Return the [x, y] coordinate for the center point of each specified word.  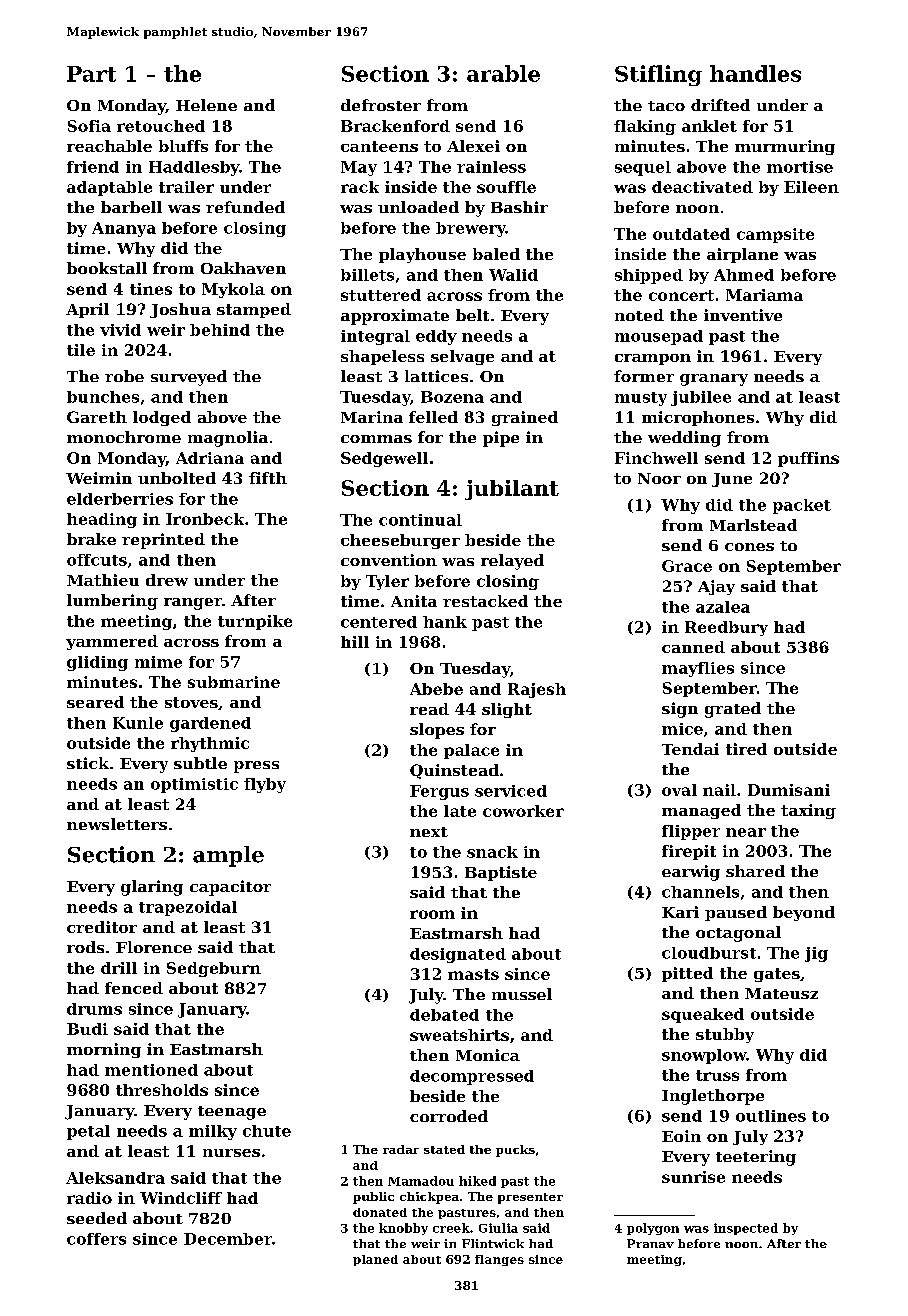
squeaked [703, 1015]
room [432, 914]
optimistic [194, 785]
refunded [245, 207]
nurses [231, 1153]
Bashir [519, 207]
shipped [649, 276]
